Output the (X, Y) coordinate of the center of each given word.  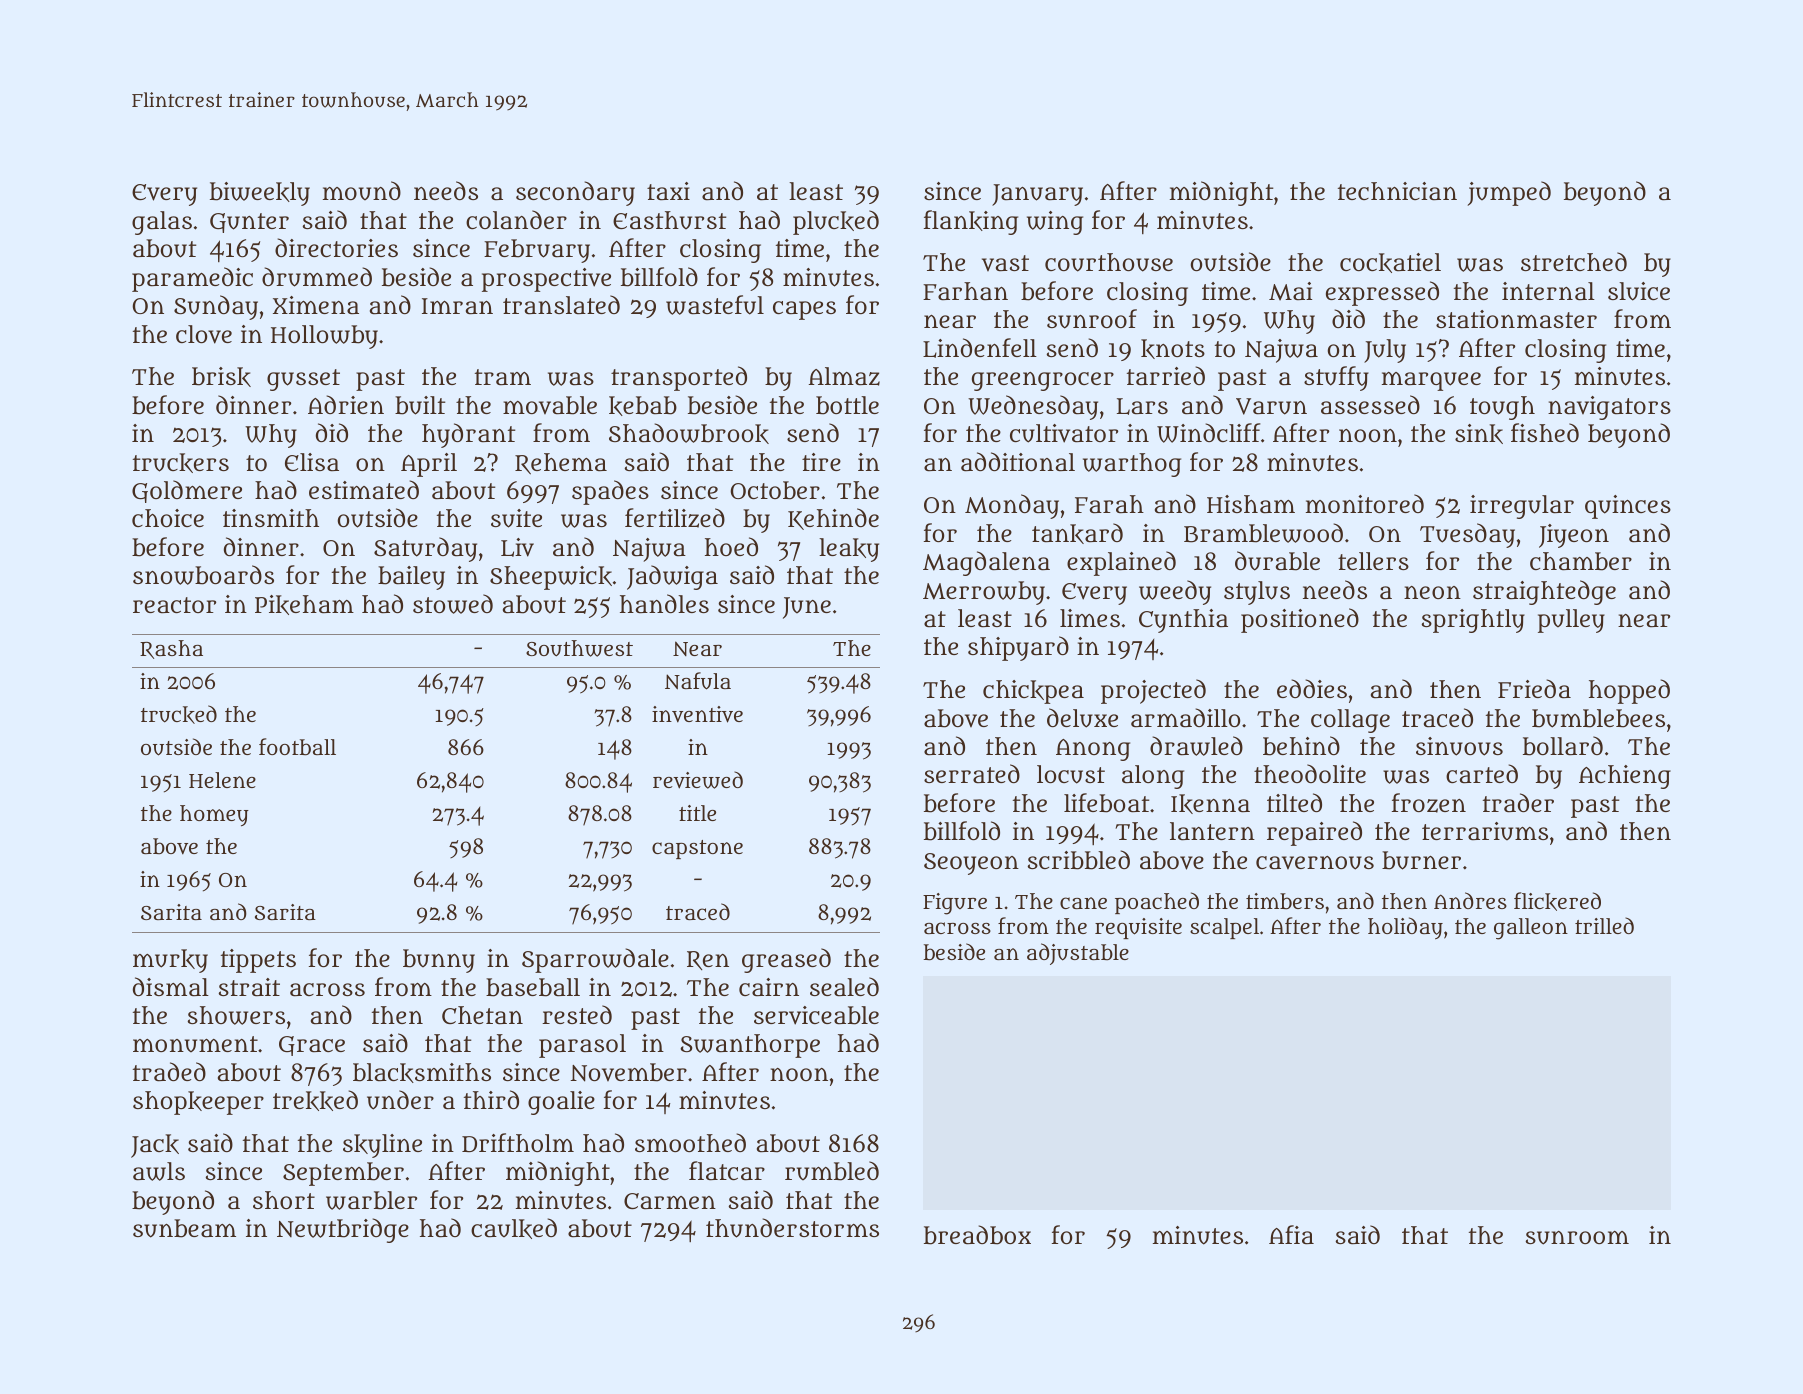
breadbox (977, 1235)
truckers (181, 463)
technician (1397, 191)
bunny (439, 961)
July (1385, 351)
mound (362, 190)
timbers (1285, 901)
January (1037, 195)
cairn (769, 987)
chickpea (1033, 692)
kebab (643, 406)
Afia (1291, 1235)
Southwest (579, 648)
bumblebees (1598, 718)
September (343, 1174)
